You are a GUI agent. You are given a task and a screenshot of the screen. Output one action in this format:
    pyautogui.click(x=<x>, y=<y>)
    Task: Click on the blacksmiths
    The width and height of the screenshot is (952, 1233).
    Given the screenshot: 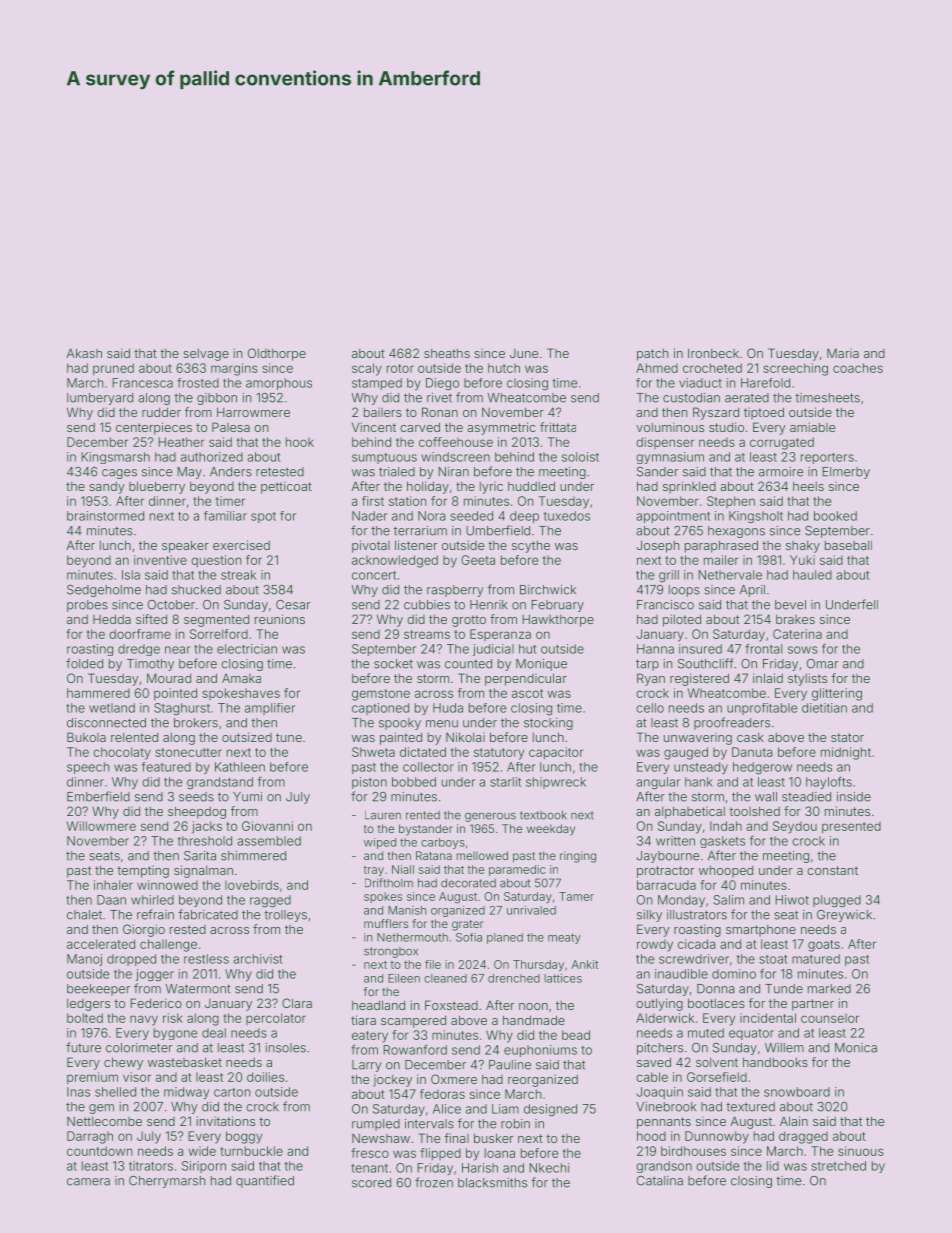 What is the action you would take?
    pyautogui.click(x=492, y=1183)
